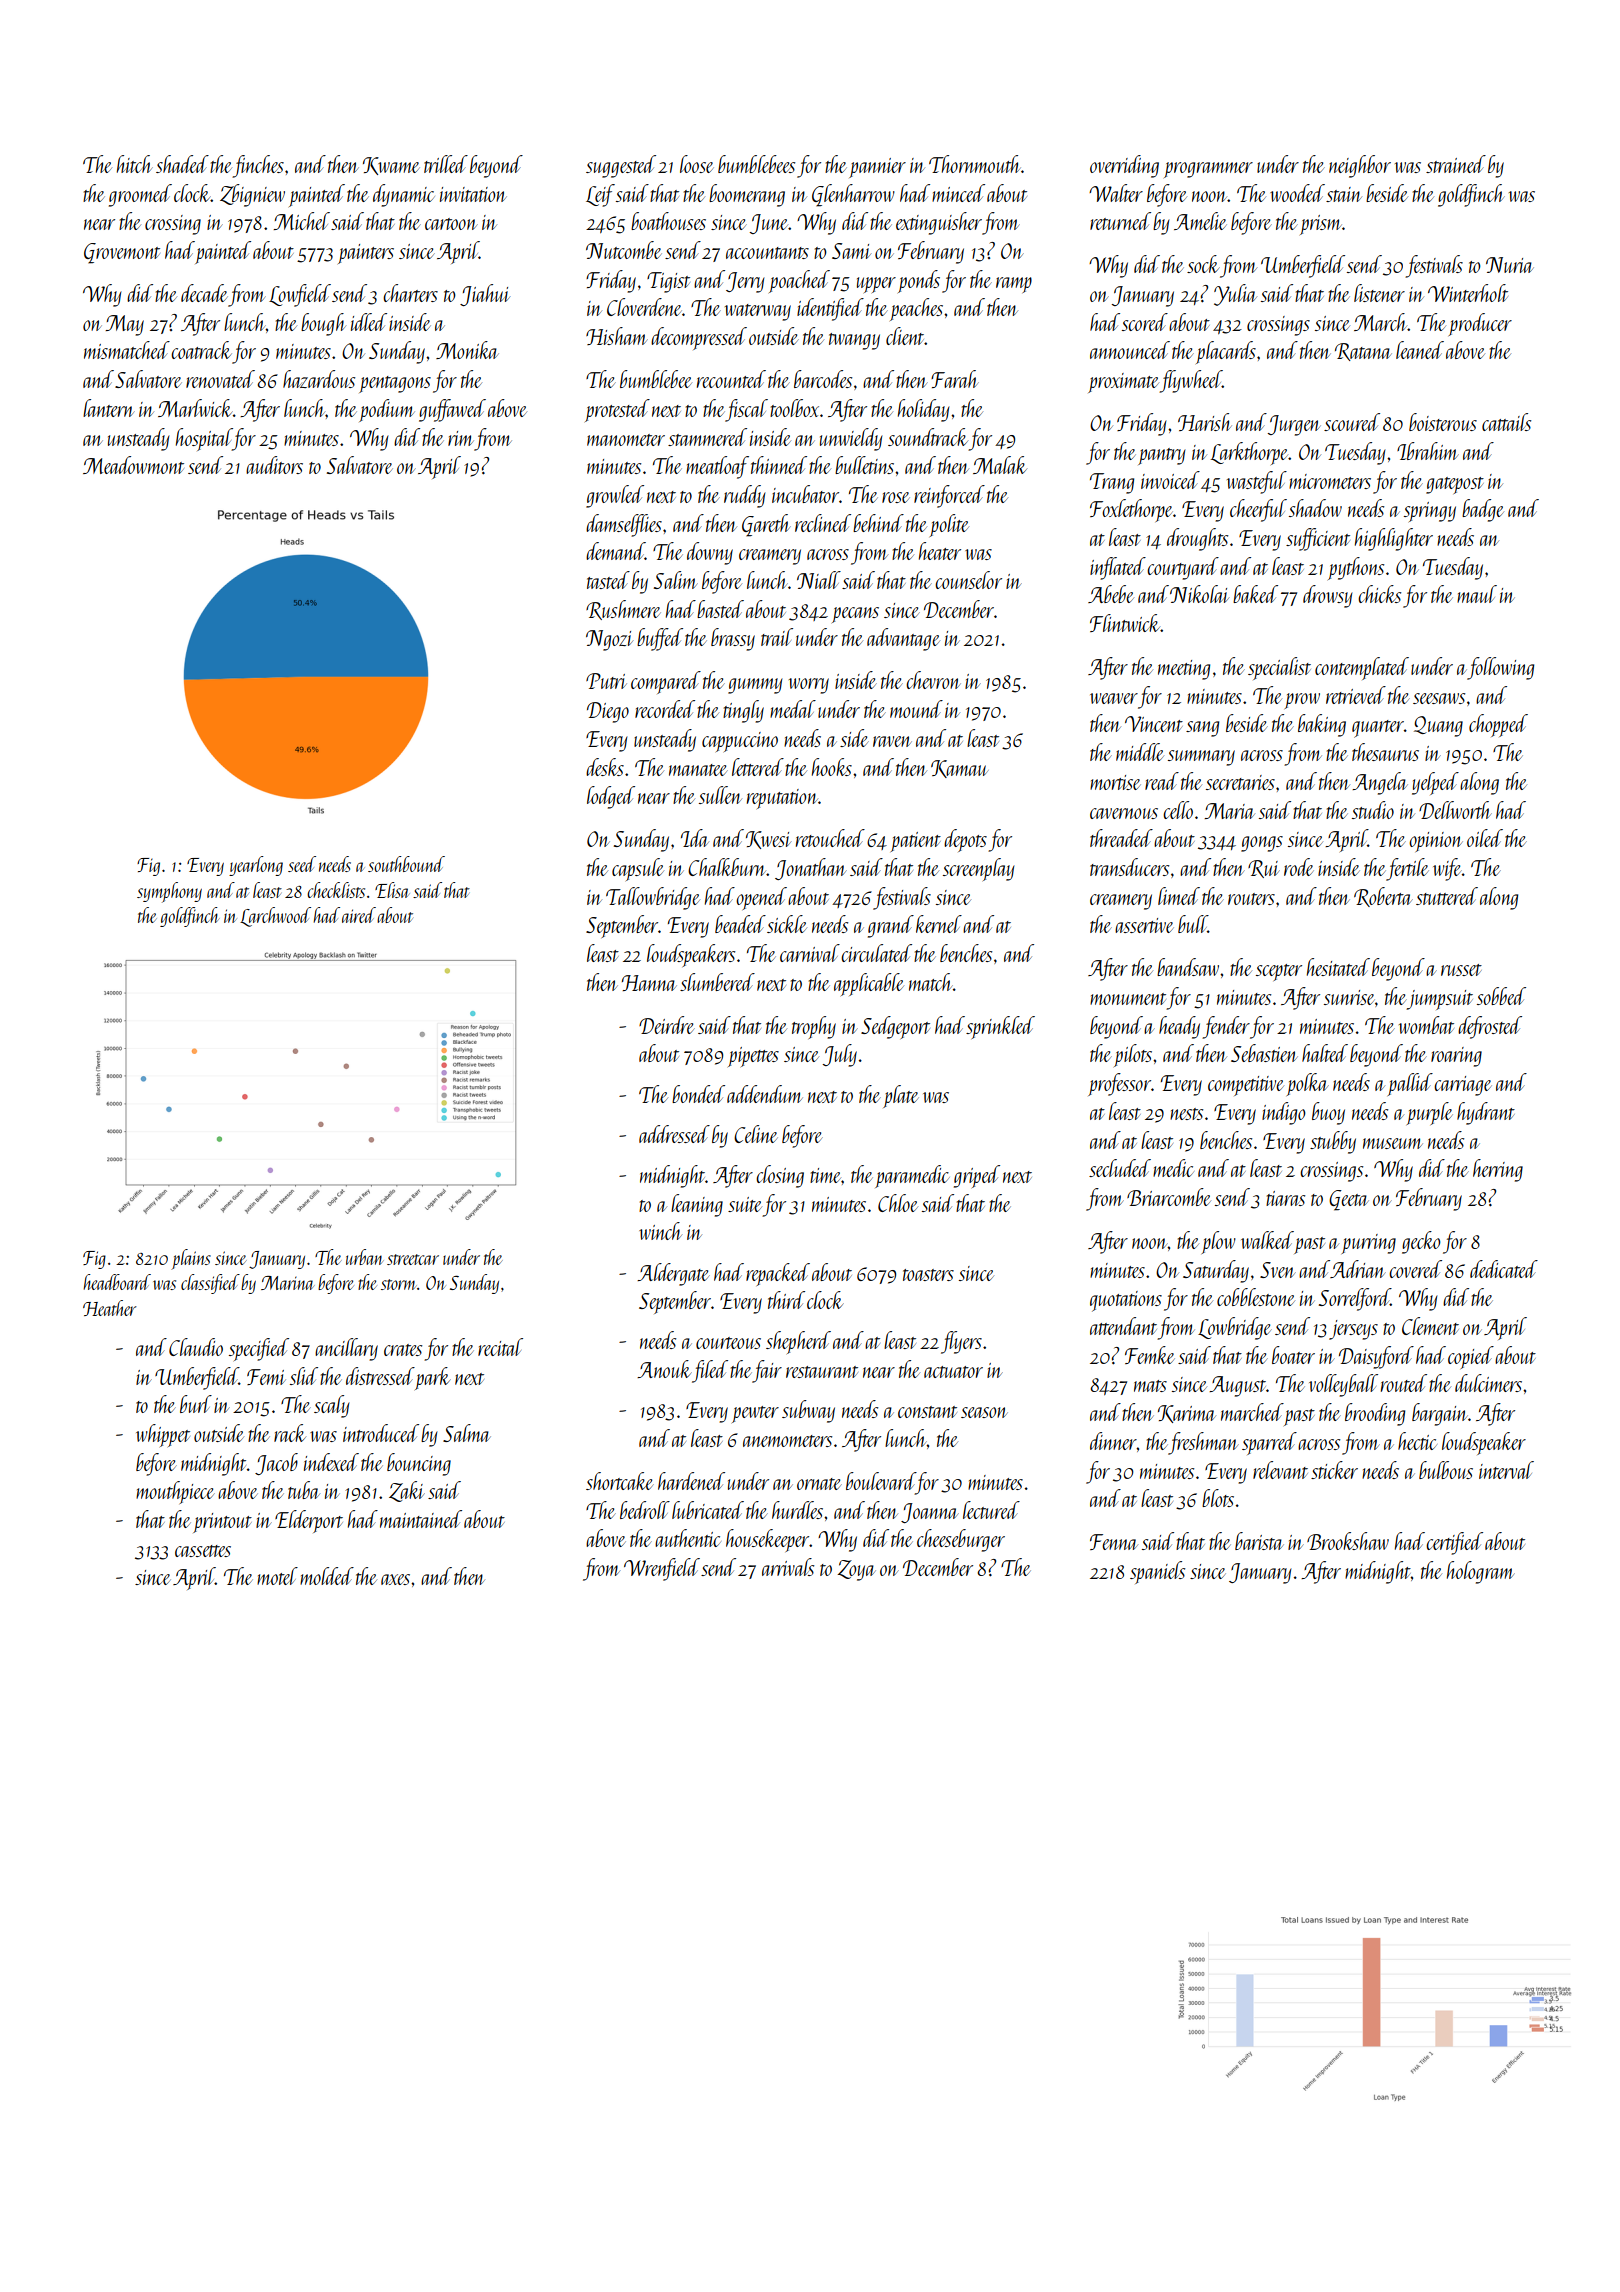 This image has height=2292, width=1620. What do you see at coordinates (788, 1567) in the image?
I see `arrivals` at bounding box center [788, 1567].
